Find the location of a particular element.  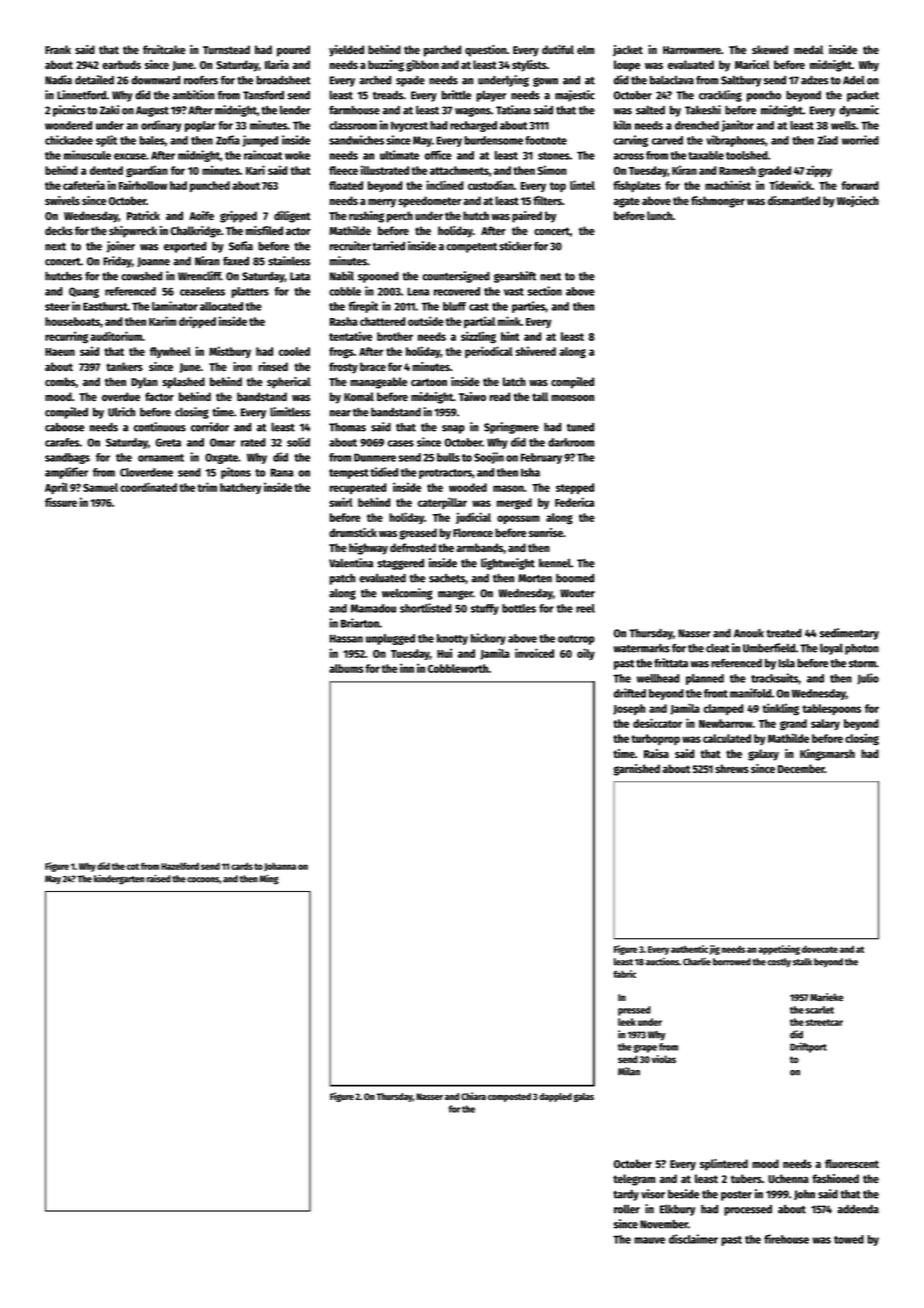

medal is located at coordinates (808, 49).
